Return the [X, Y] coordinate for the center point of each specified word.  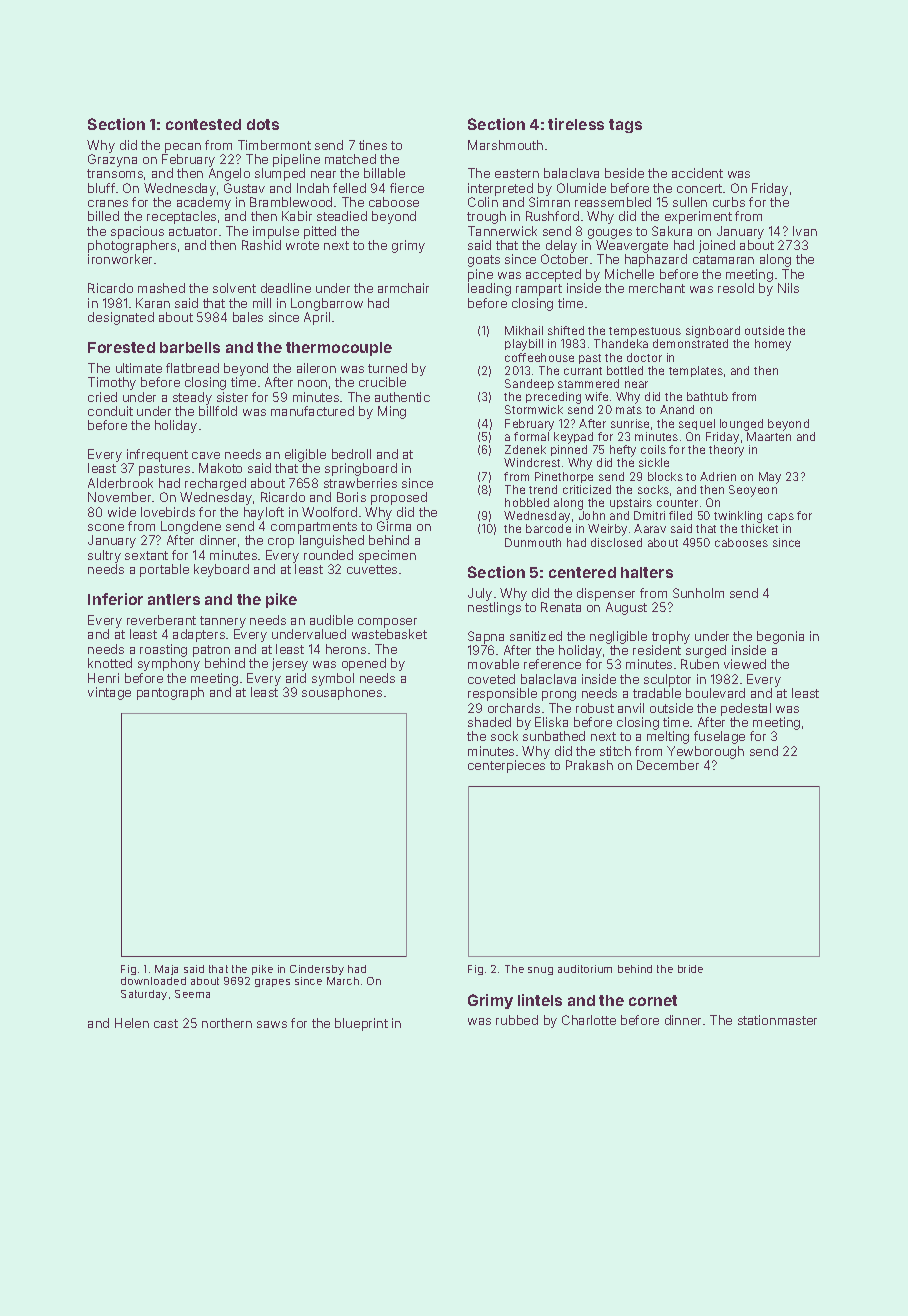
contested [203, 124]
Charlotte [589, 1020]
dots [263, 124]
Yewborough [705, 752]
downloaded [153, 981]
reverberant [161, 620]
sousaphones [342, 693]
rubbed [517, 1020]
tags [625, 126]
